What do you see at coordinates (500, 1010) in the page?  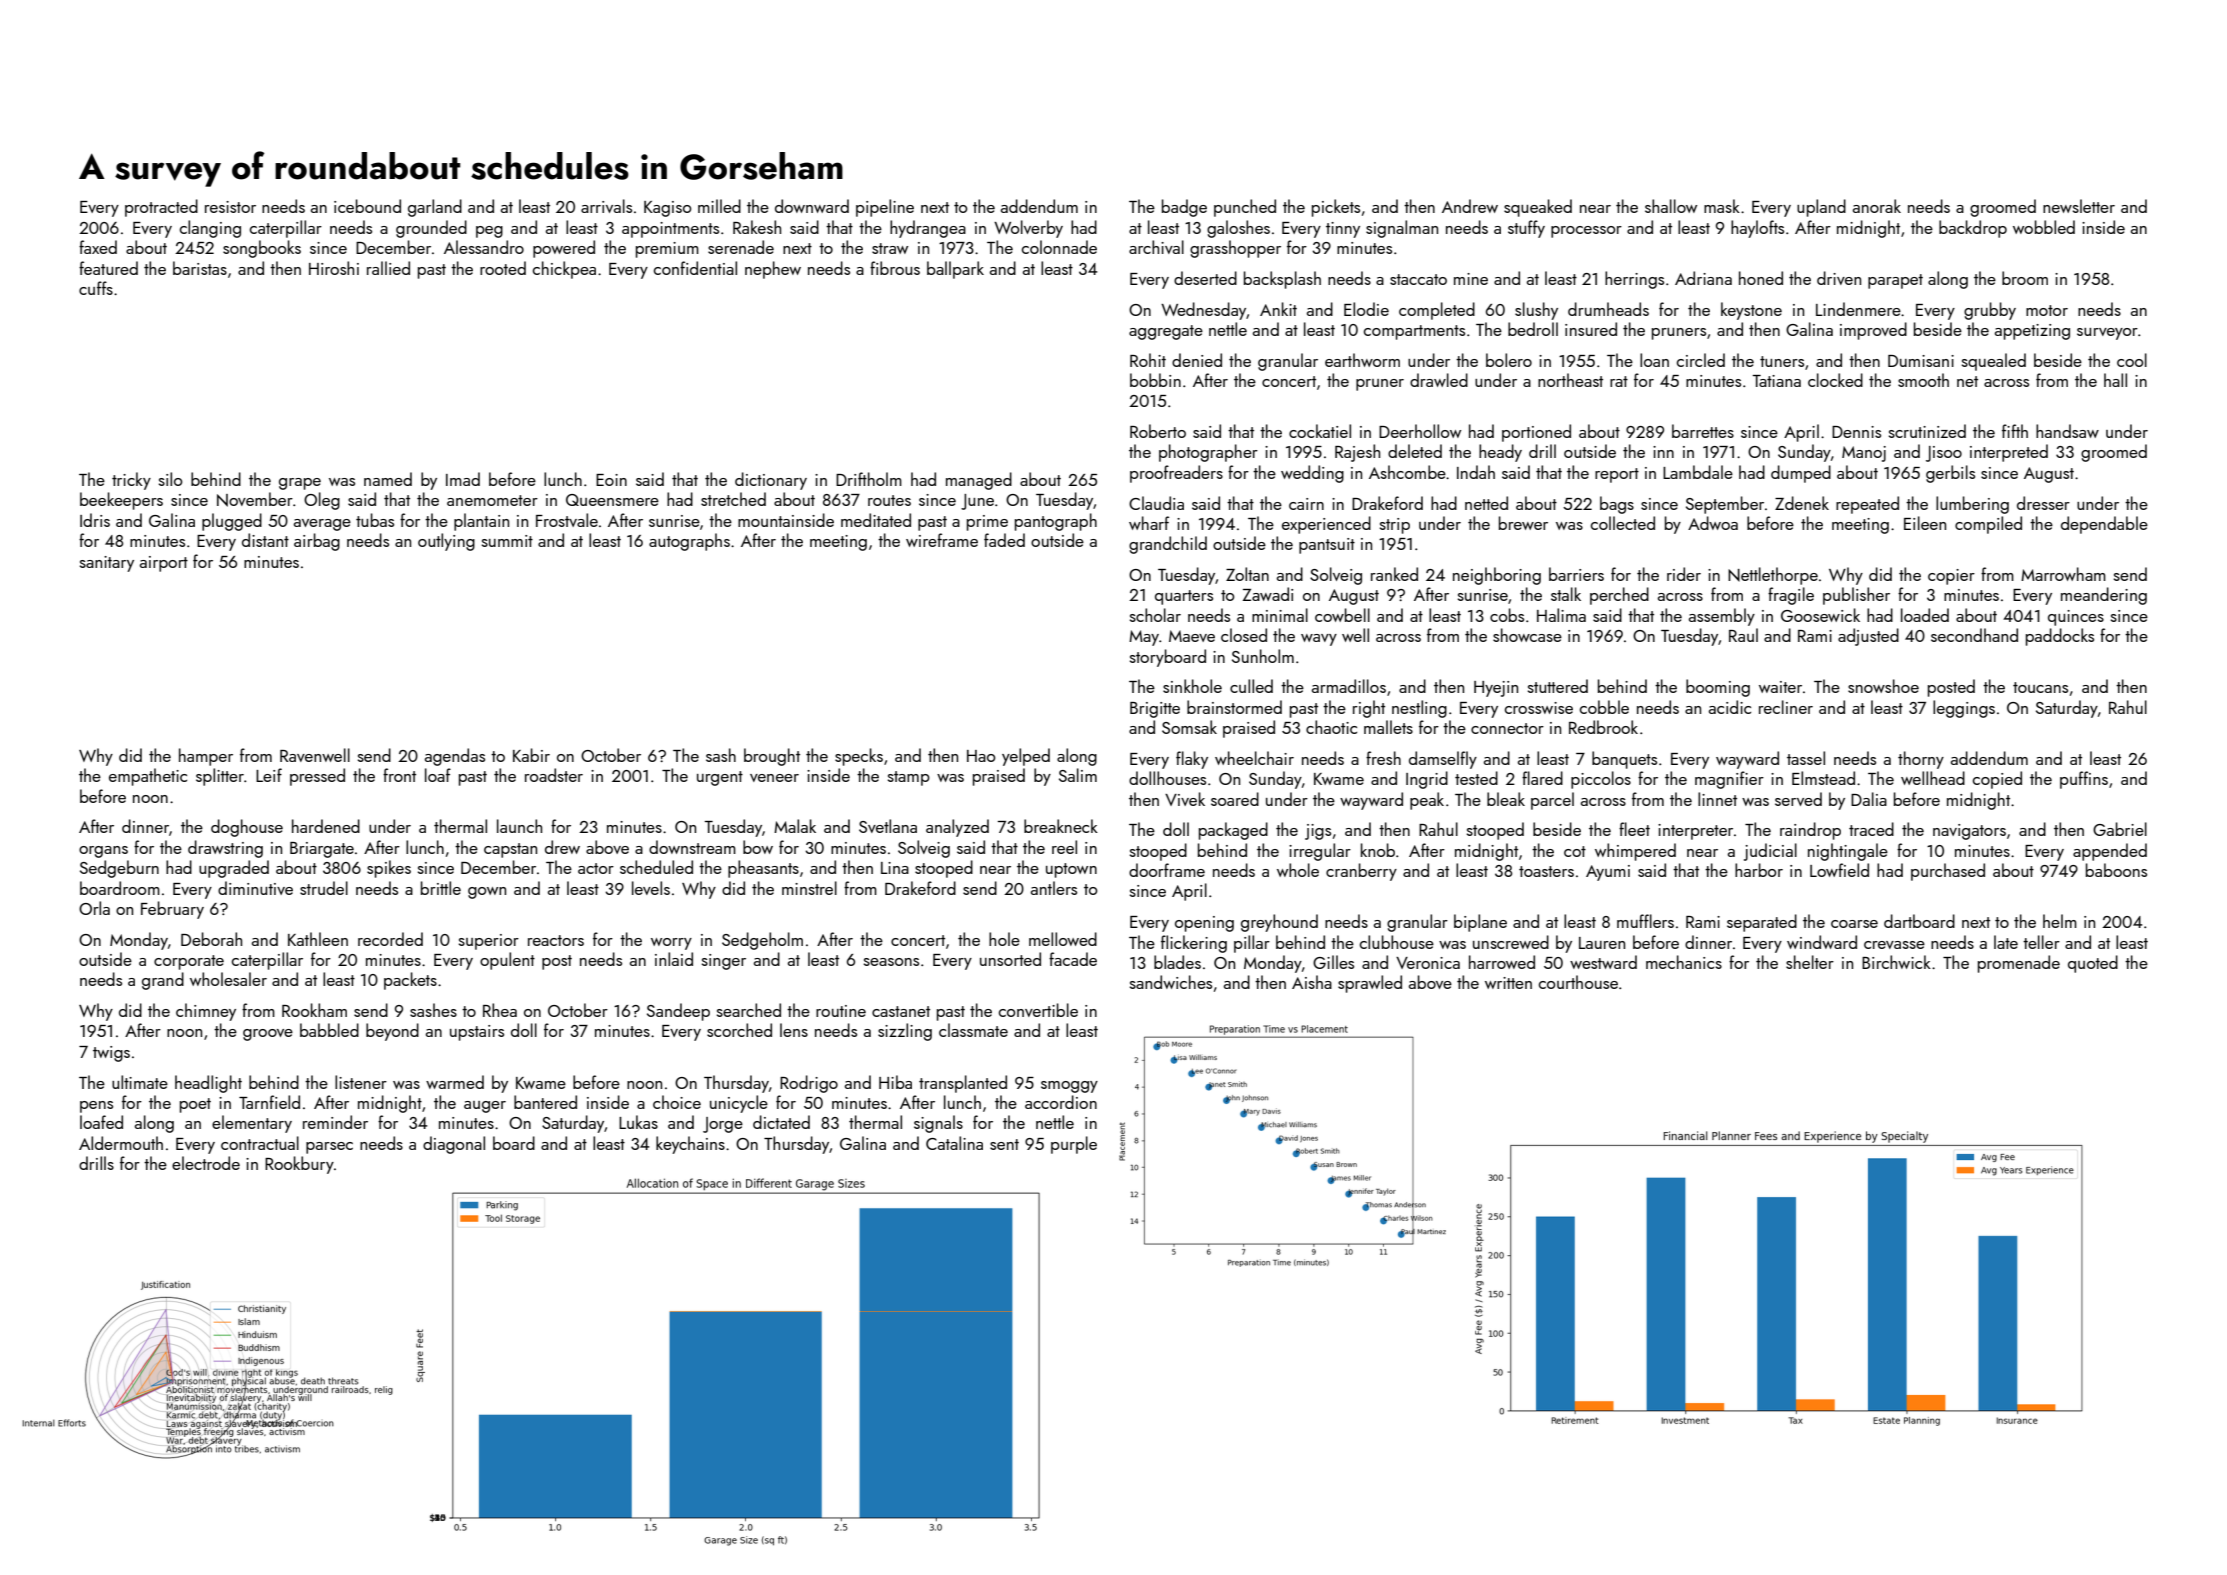 I see `Rhea` at bounding box center [500, 1010].
